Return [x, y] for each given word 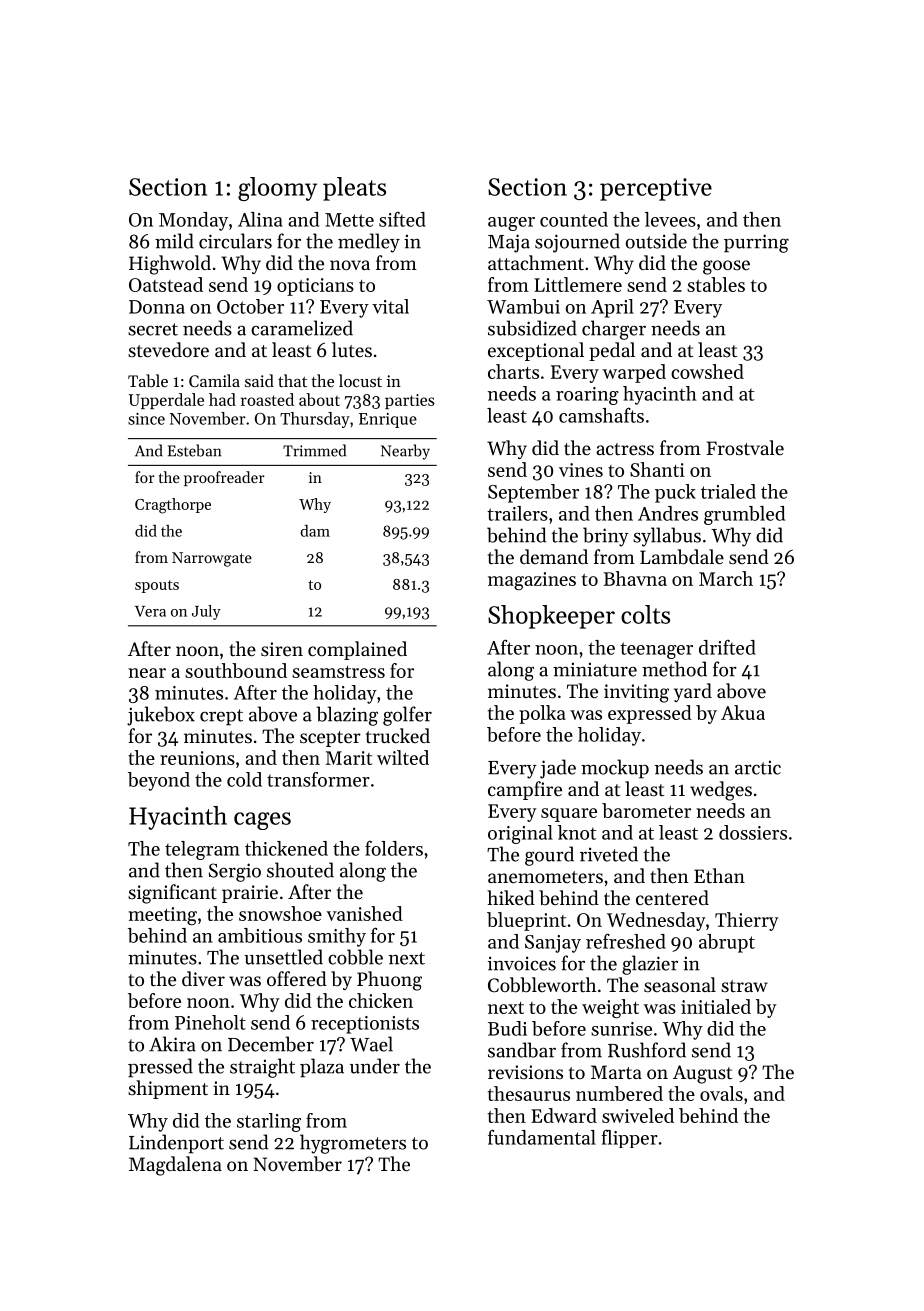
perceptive [656, 189]
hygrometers [353, 1144]
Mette [349, 220]
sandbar [522, 1050]
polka [542, 714]
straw [744, 986]
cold [244, 779]
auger [511, 224]
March [726, 578]
